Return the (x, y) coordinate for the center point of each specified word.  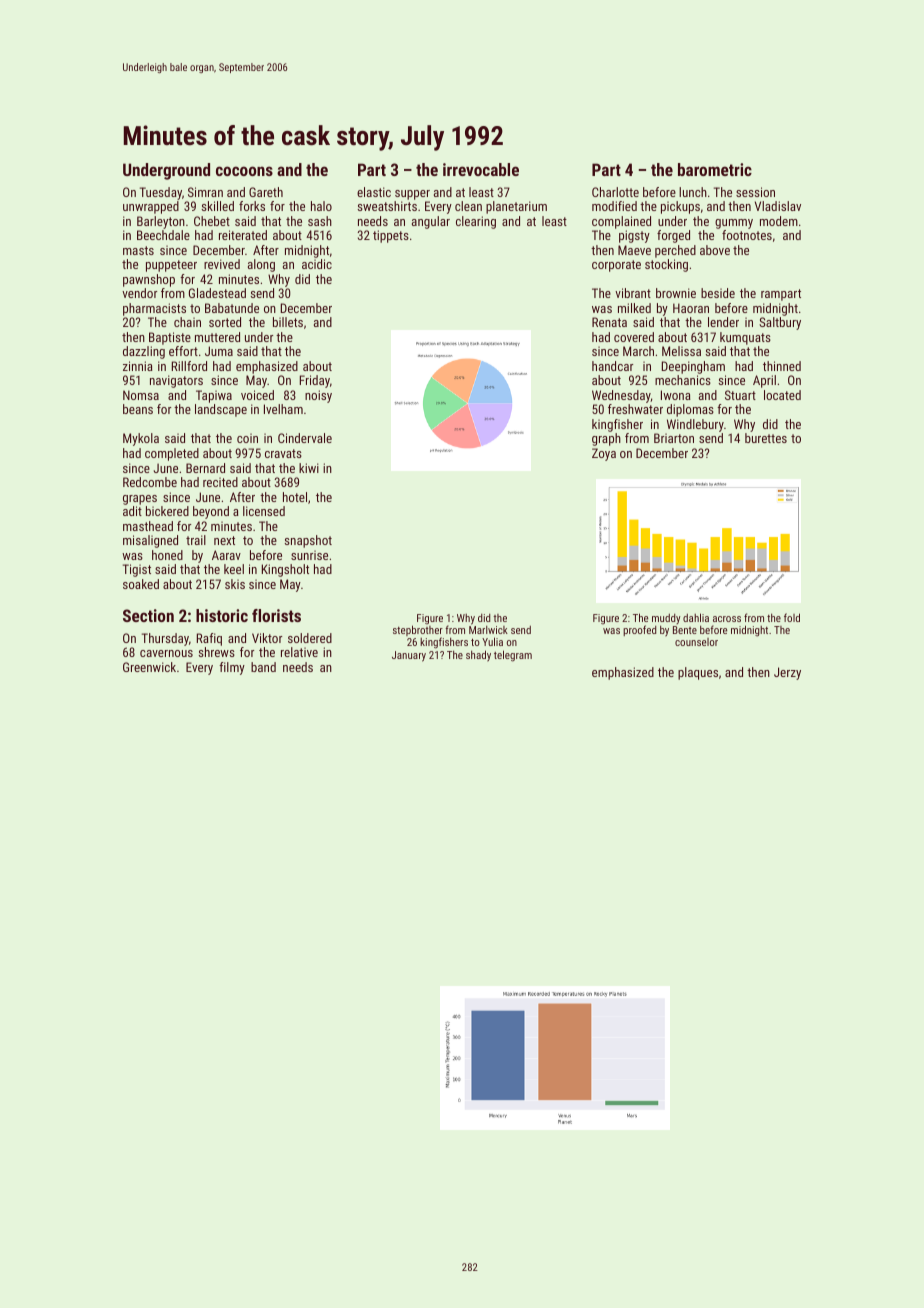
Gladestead (217, 293)
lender (723, 322)
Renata (609, 322)
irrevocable (481, 169)
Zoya (604, 454)
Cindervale (305, 438)
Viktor (267, 638)
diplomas (690, 410)
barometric (715, 169)
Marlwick (488, 630)
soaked (141, 584)
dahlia (696, 617)
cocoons (244, 171)
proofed (639, 630)
